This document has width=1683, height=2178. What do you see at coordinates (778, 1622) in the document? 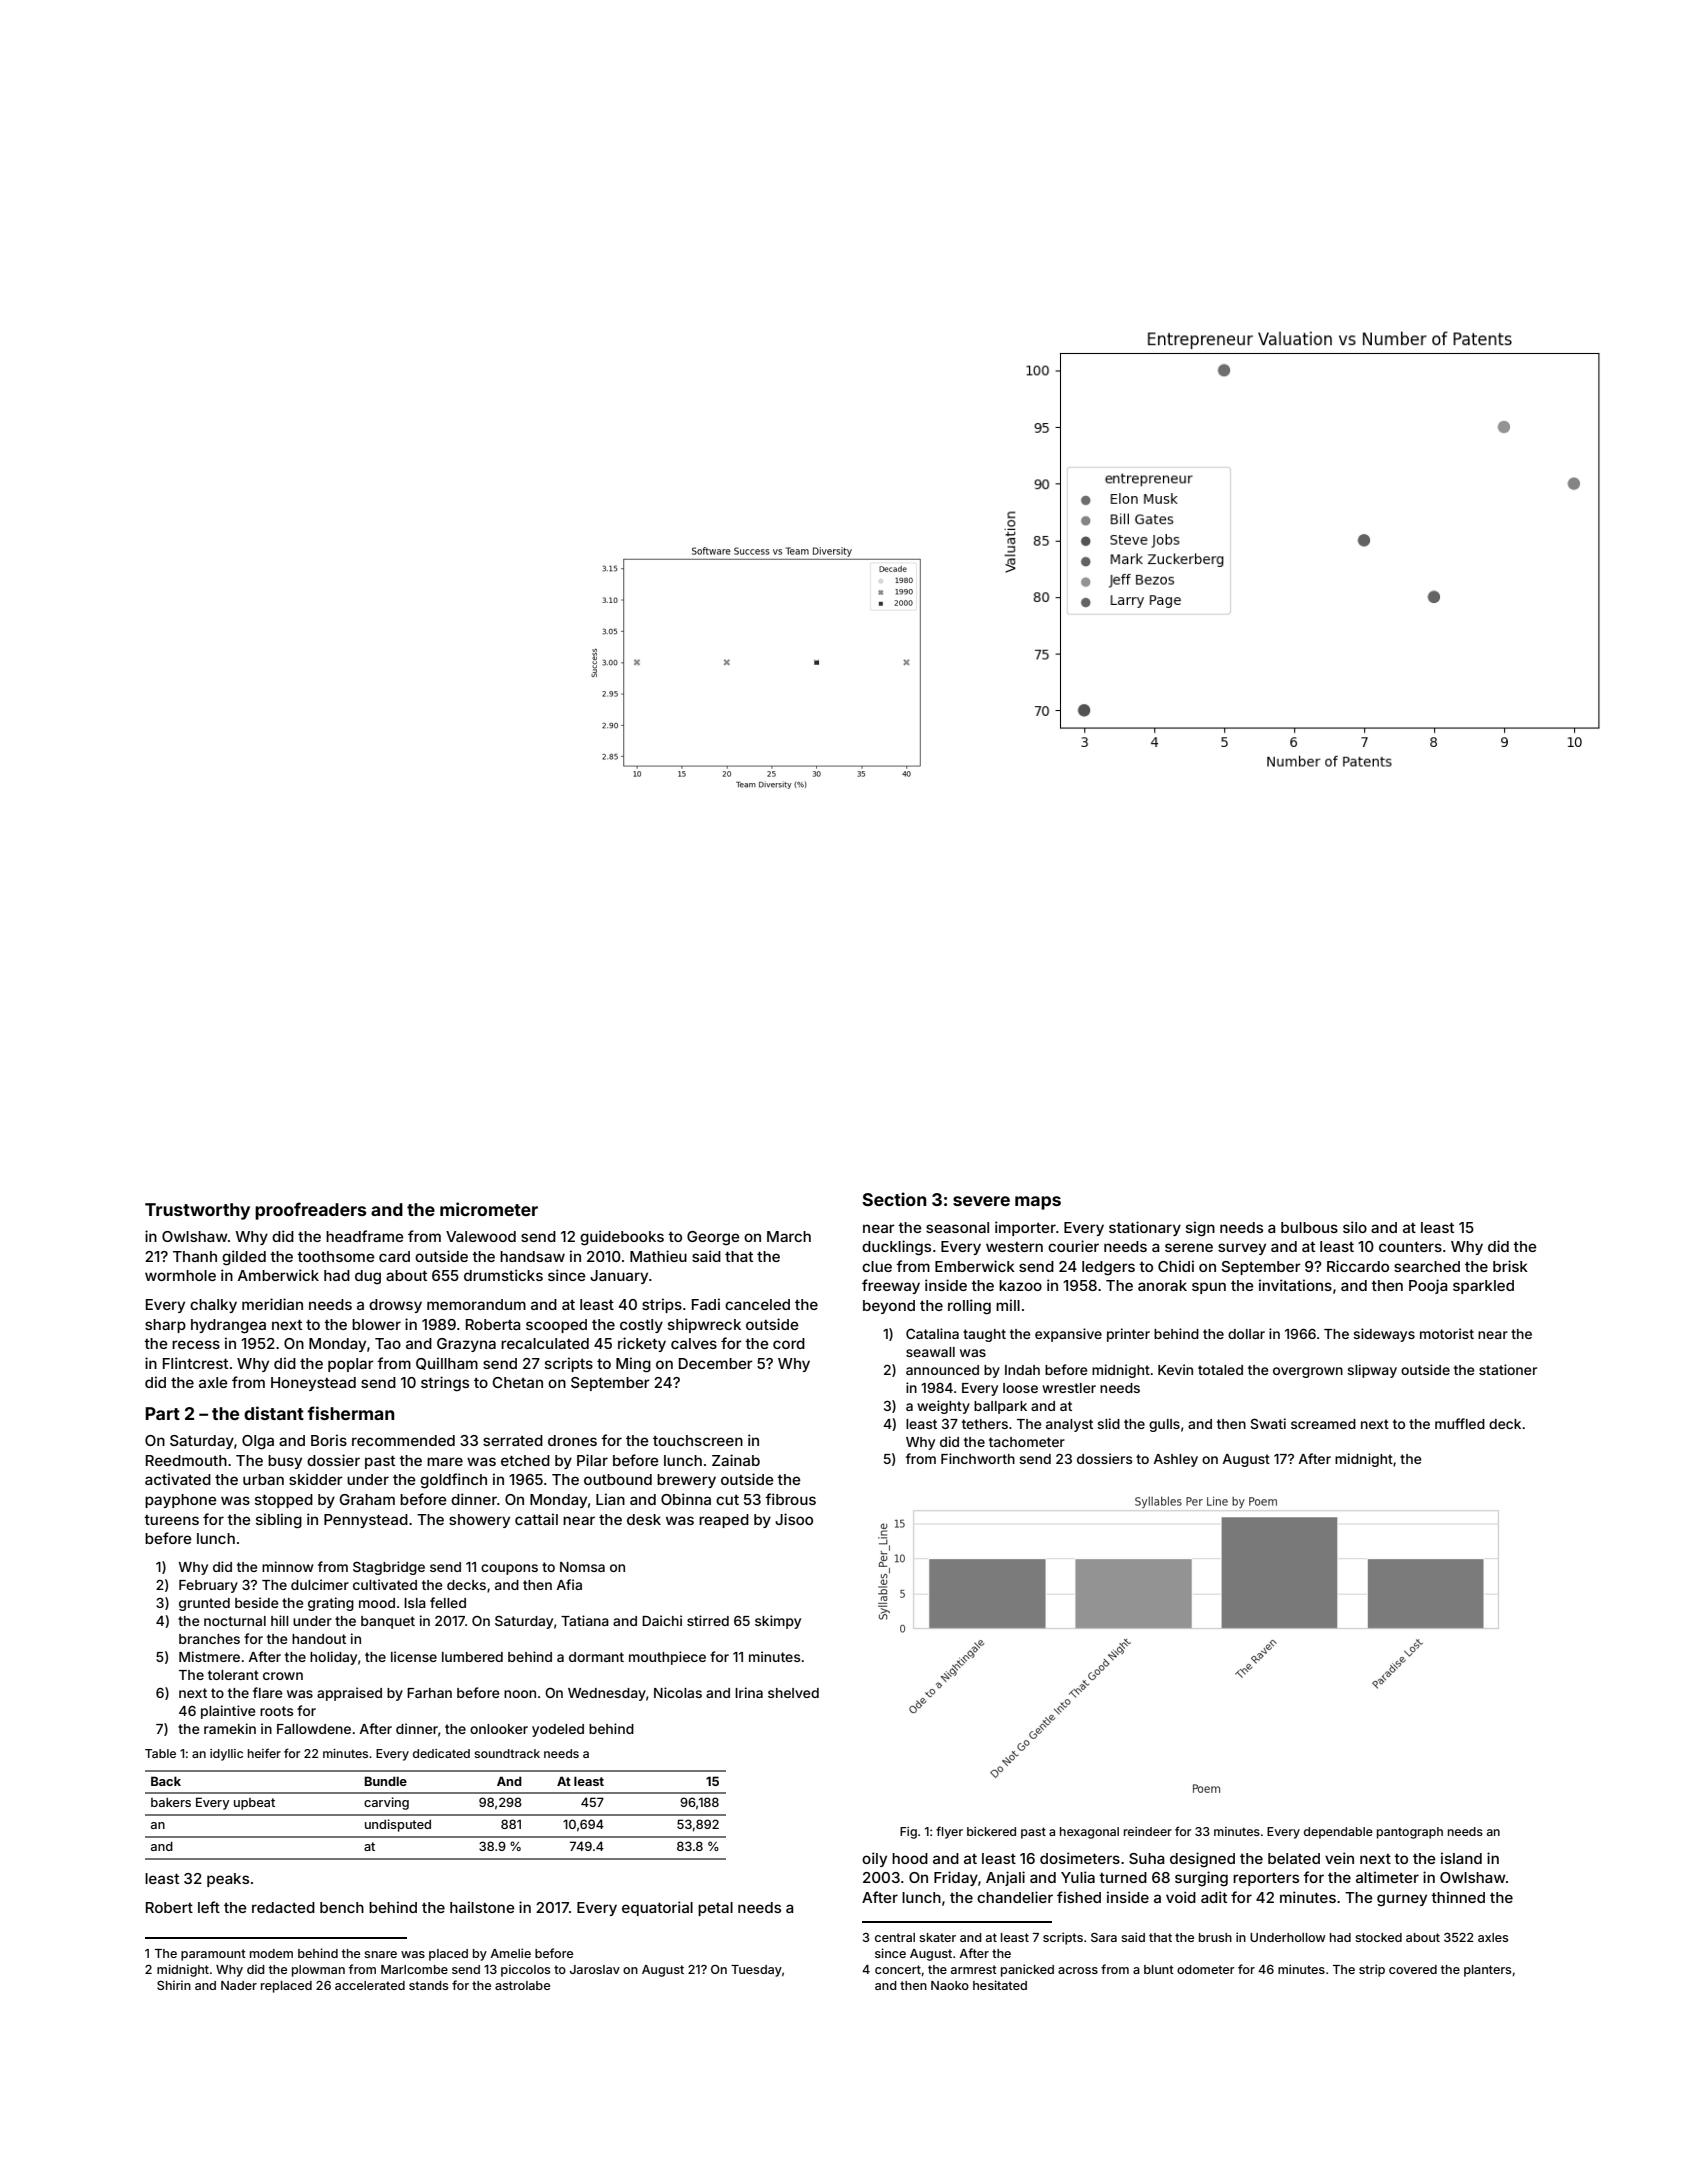
I see `skimpy` at bounding box center [778, 1622].
